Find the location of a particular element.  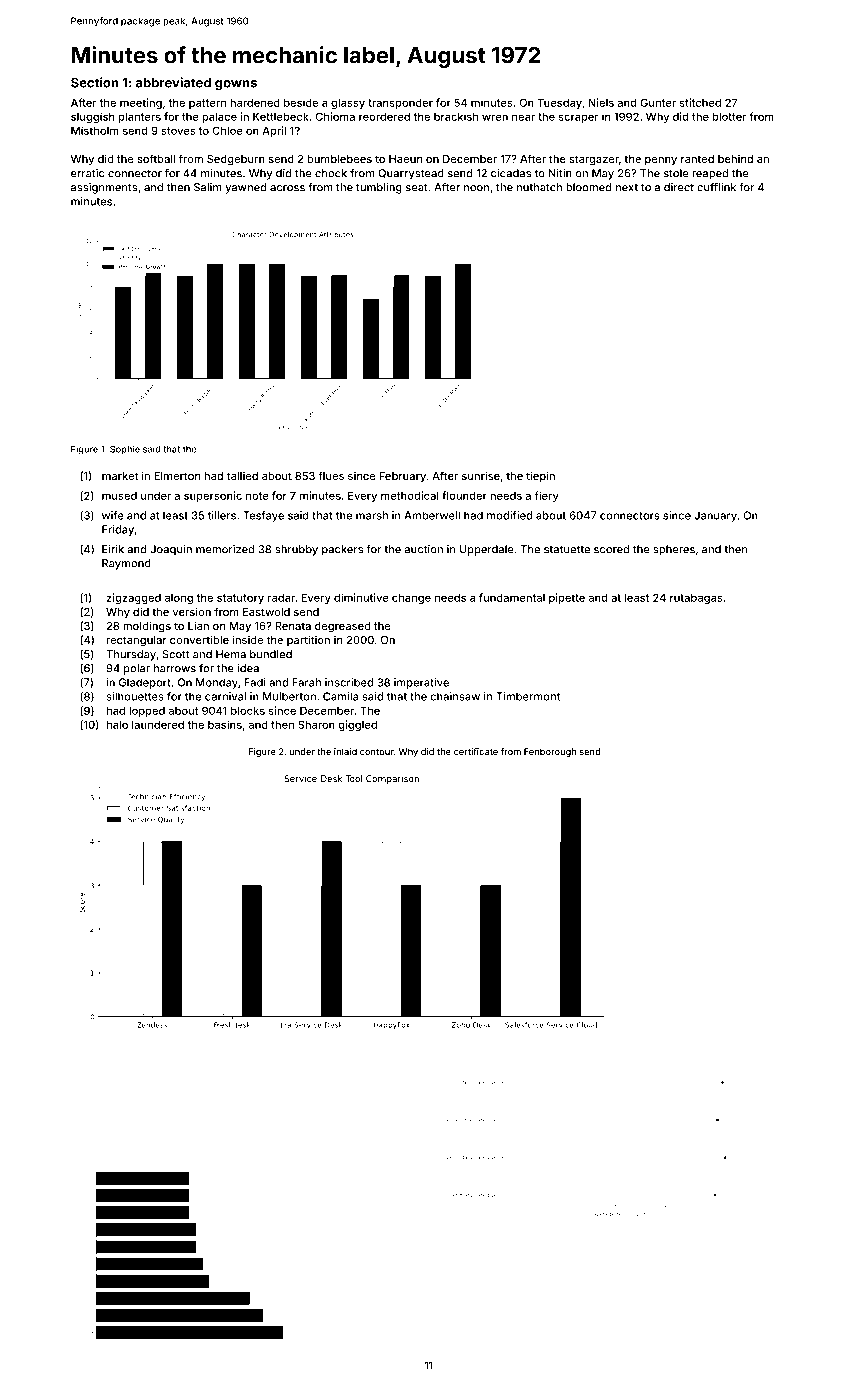

degreased is located at coordinates (342, 627).
